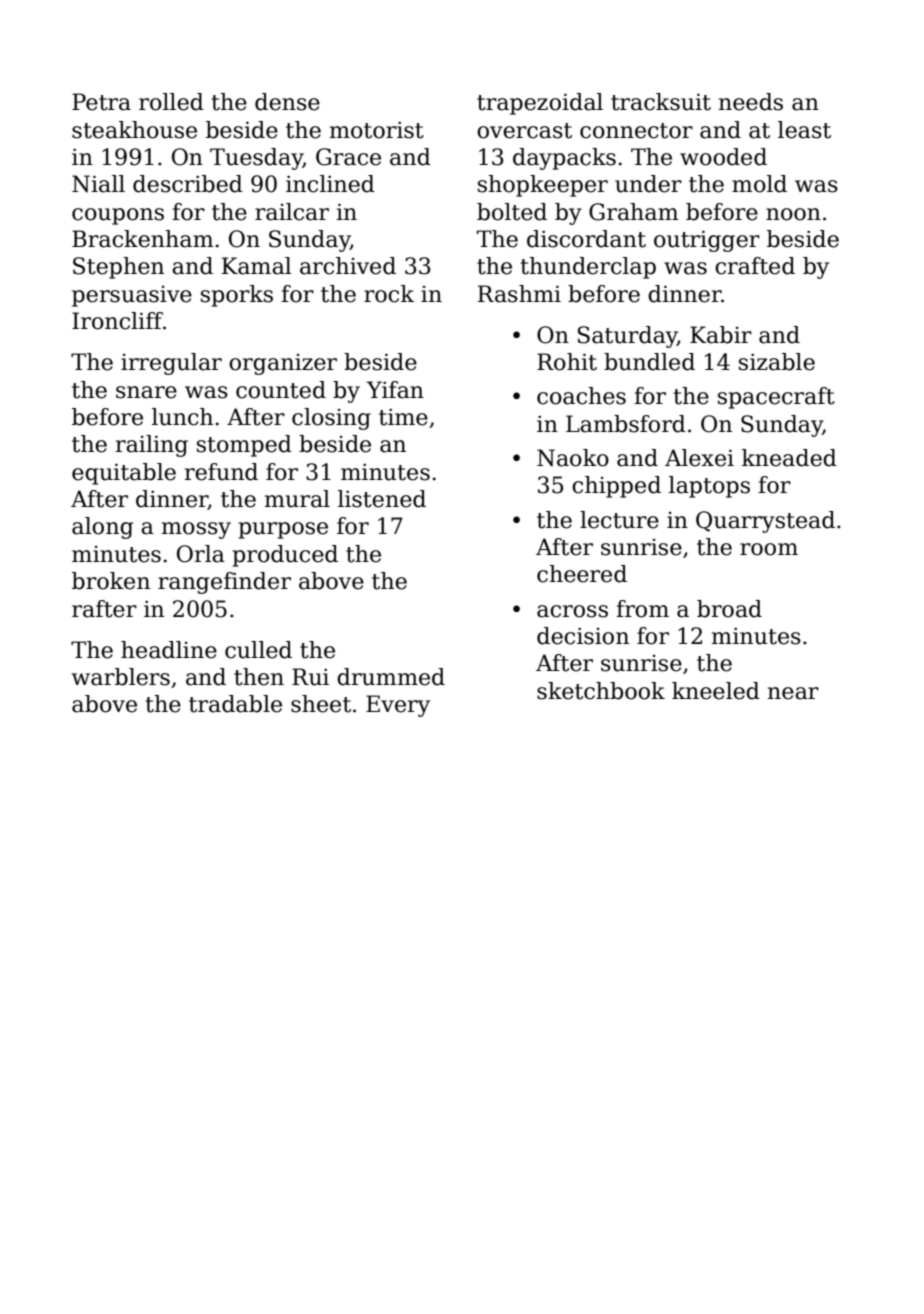  Describe the element at coordinates (751, 102) in the screenshot. I see `needs` at that location.
